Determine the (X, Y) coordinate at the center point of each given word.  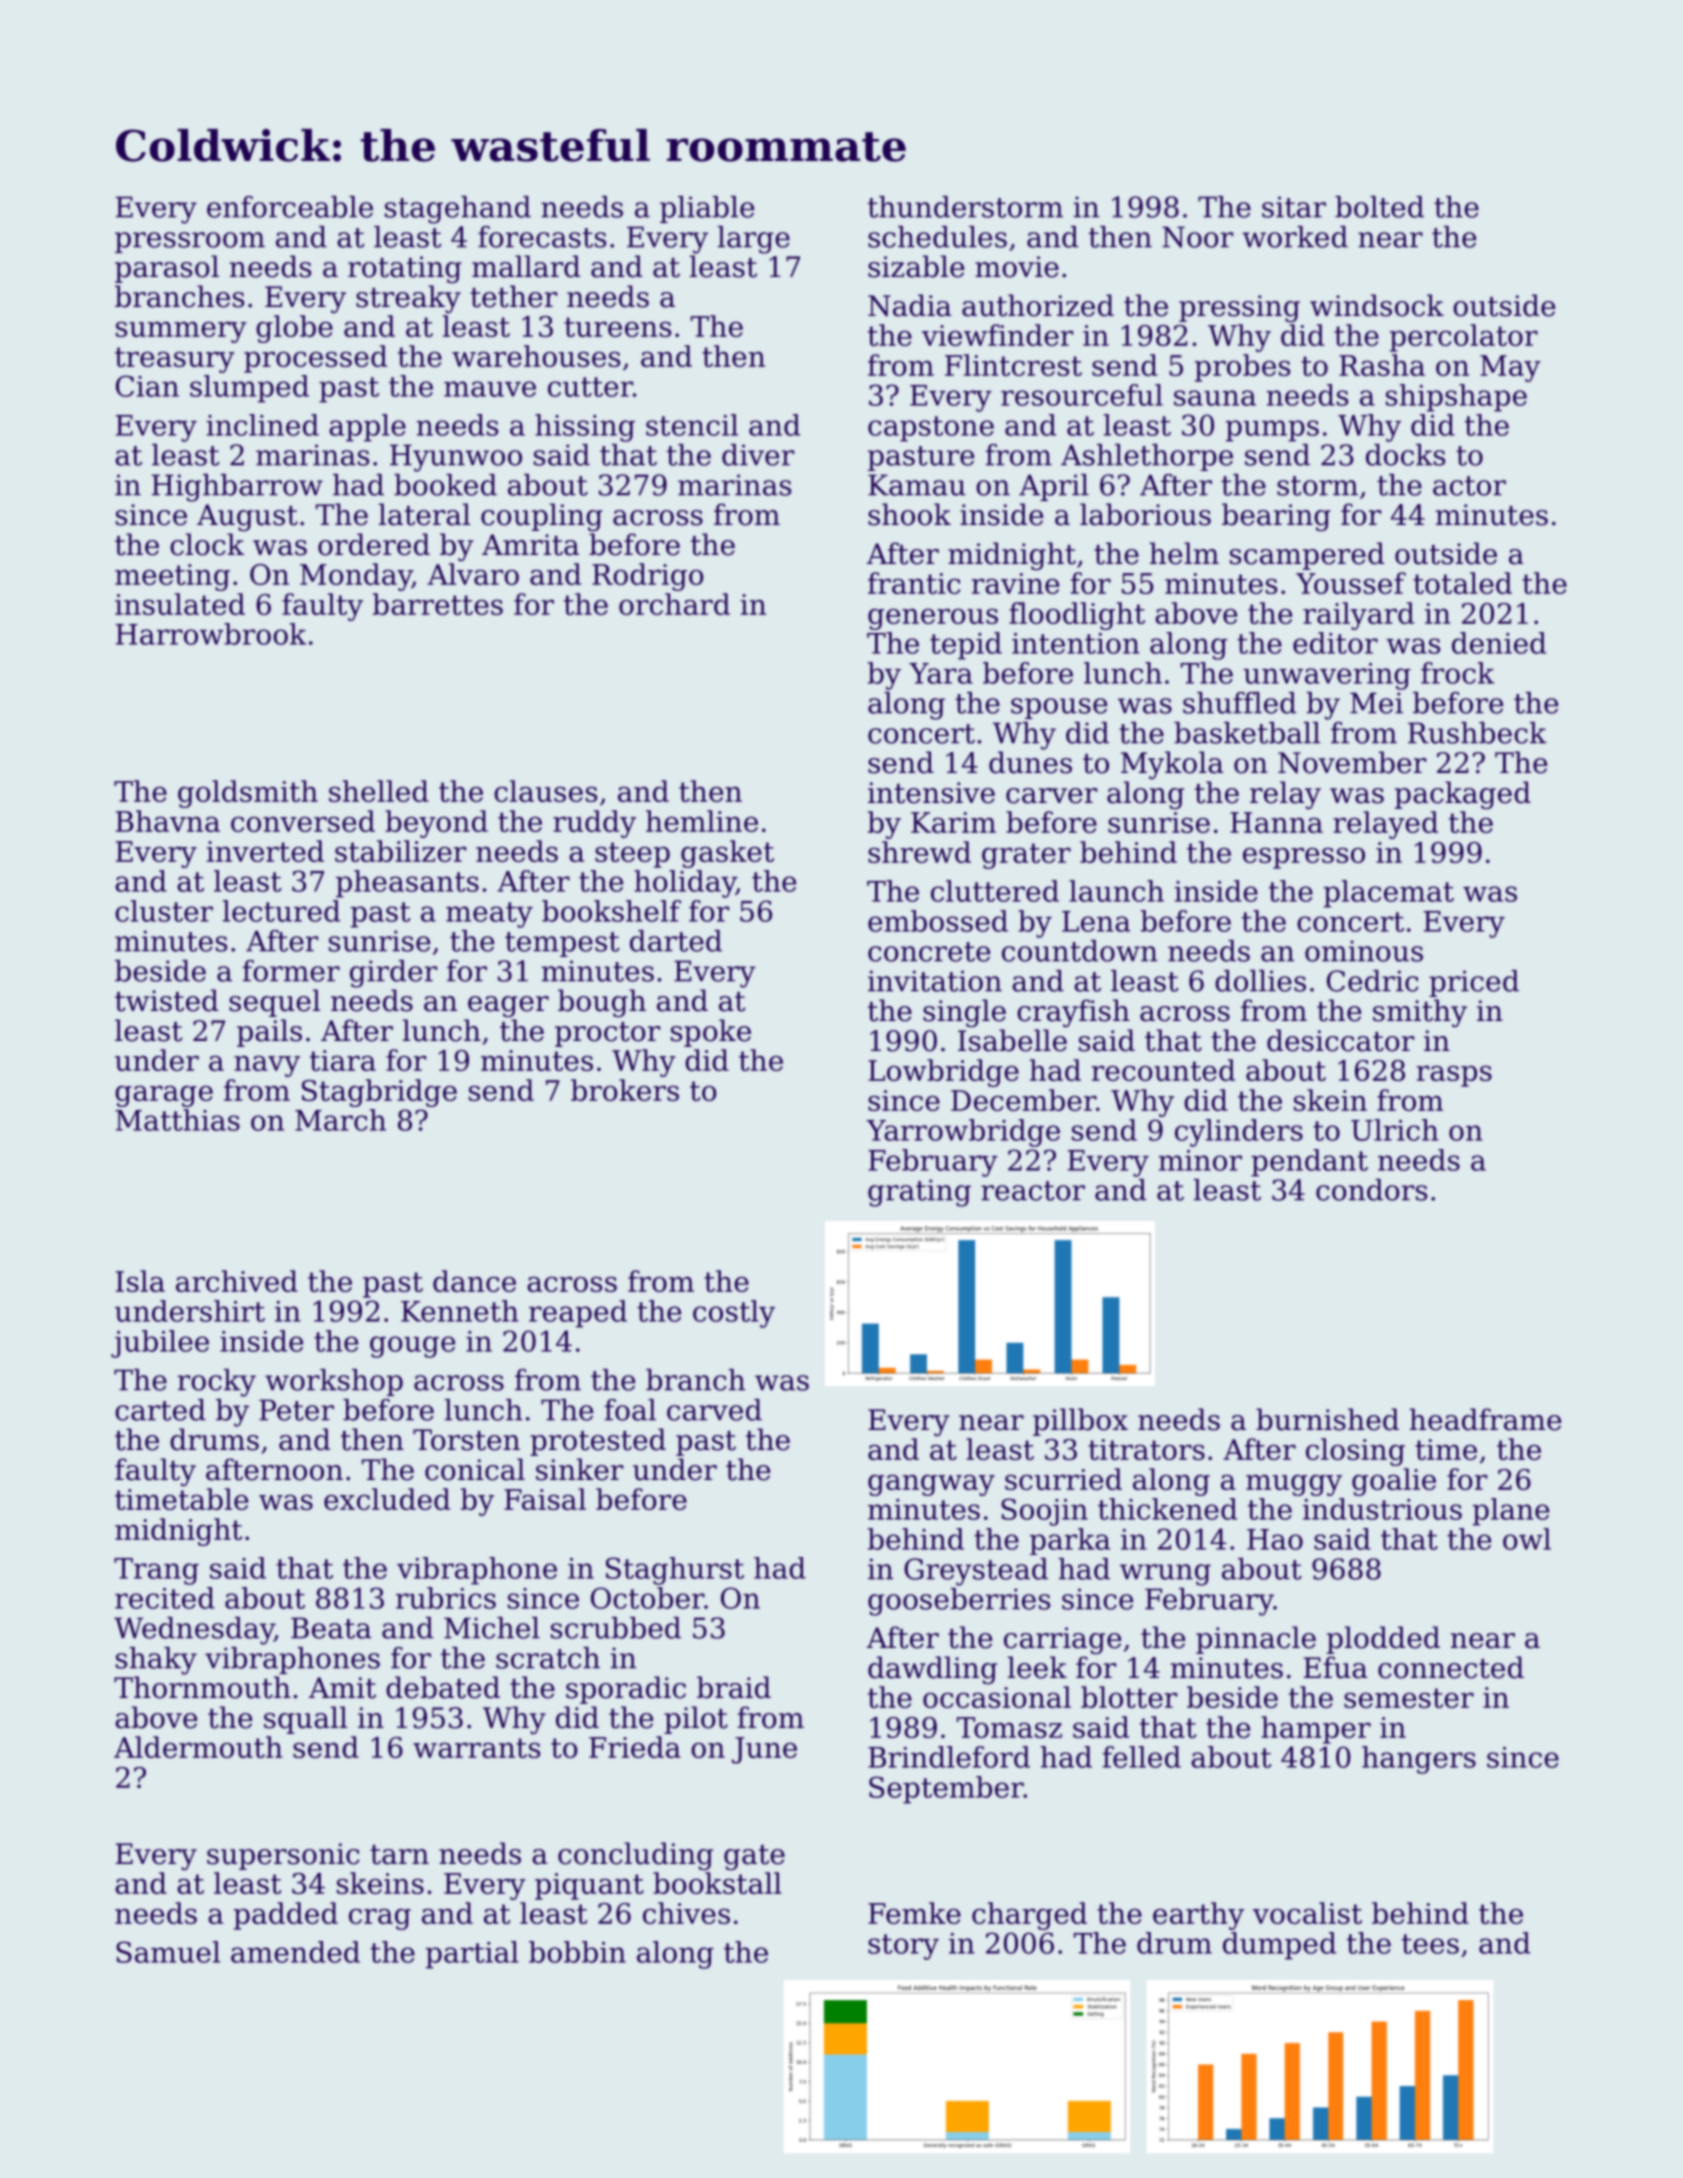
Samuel (168, 1952)
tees (1430, 1944)
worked (1295, 237)
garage (164, 1096)
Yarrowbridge (963, 1133)
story (903, 1947)
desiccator (1340, 1040)
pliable (707, 209)
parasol (167, 269)
